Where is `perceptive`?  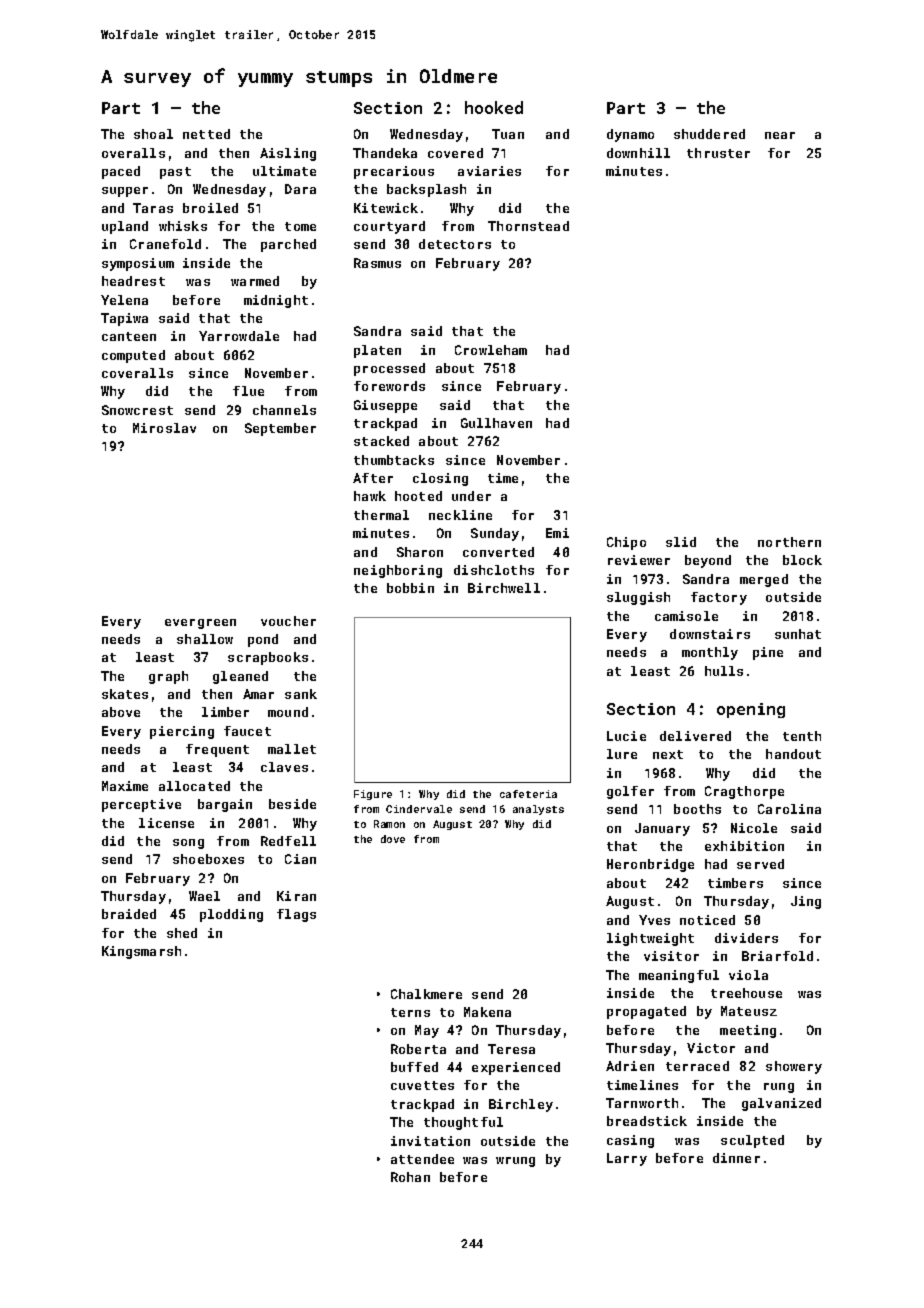 perceptive is located at coordinates (141, 805).
